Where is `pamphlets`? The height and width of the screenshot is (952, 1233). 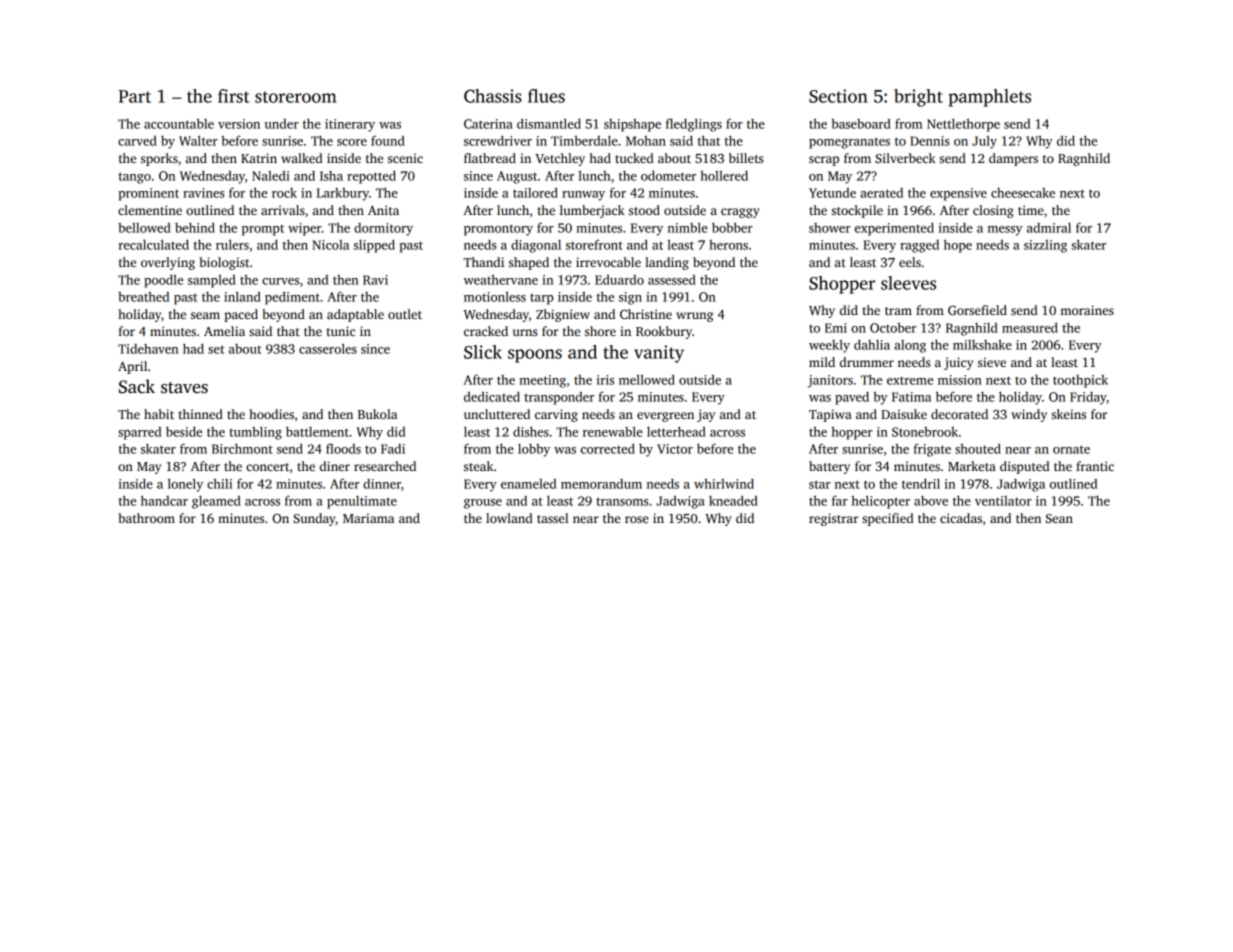
pamphlets is located at coordinates (989, 98).
